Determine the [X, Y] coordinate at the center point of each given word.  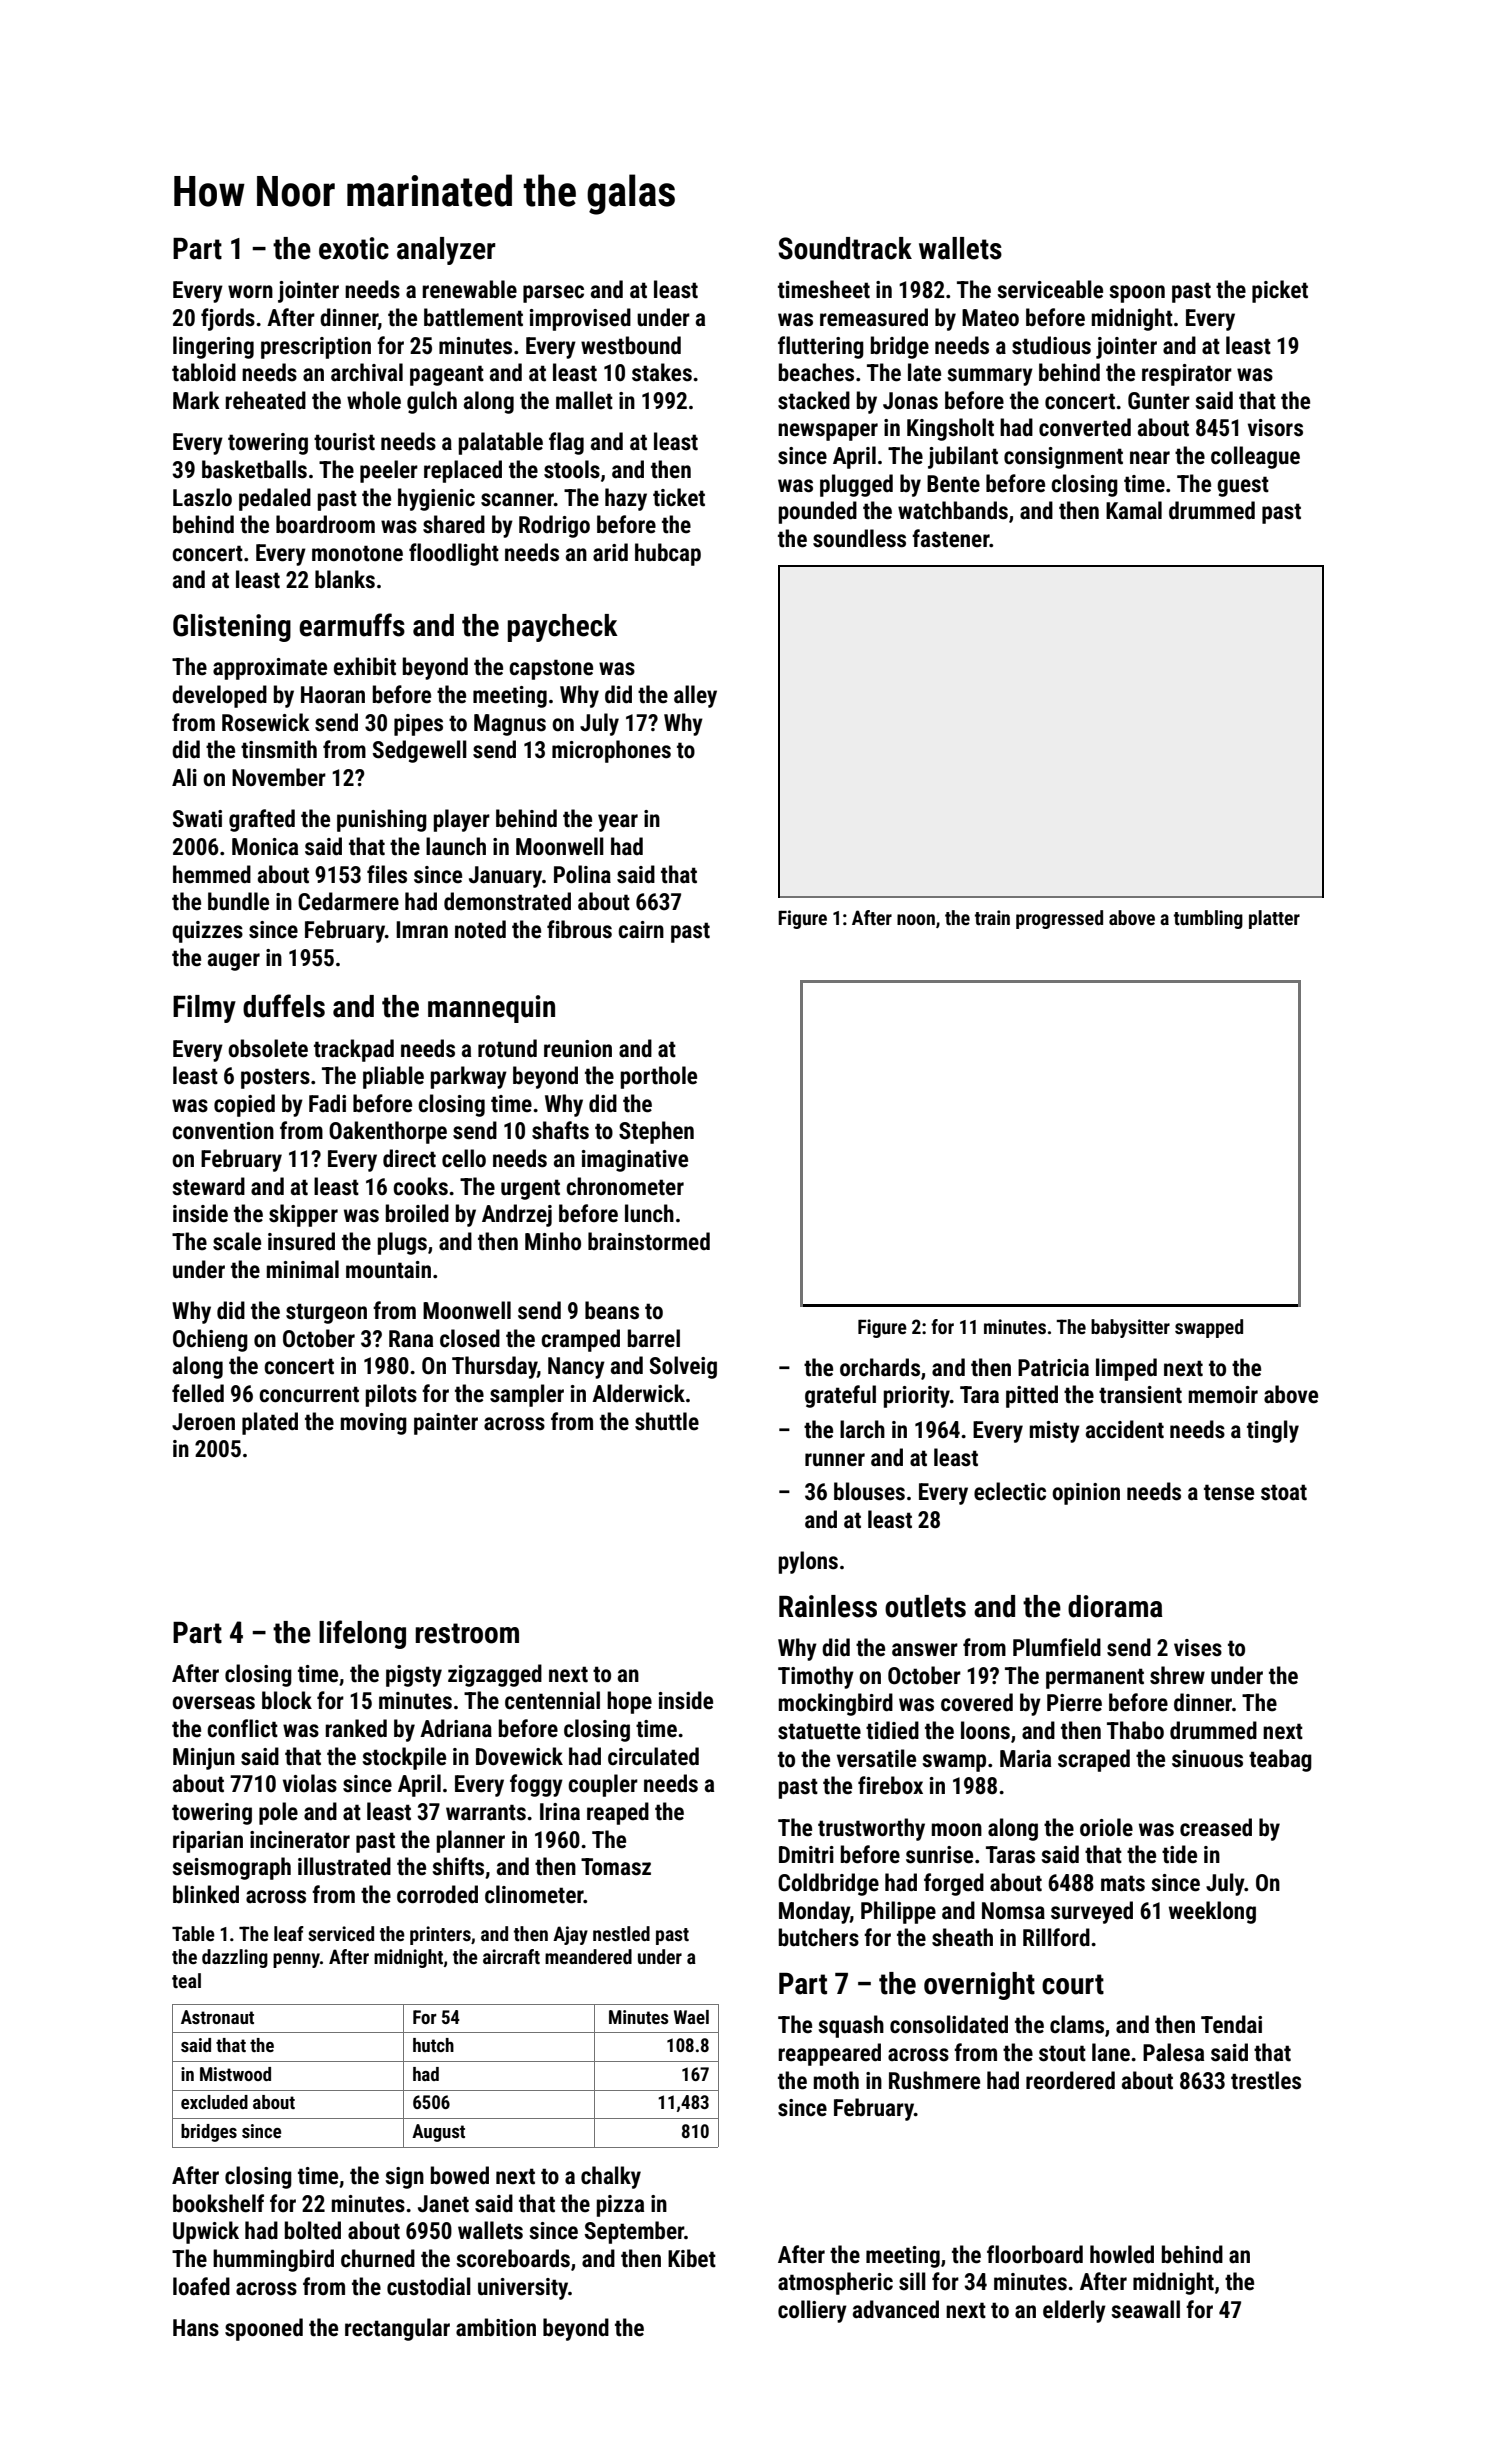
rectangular [397, 2329]
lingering [213, 347]
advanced [896, 2309]
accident [1125, 1429]
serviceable [1050, 289]
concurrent [309, 1394]
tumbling [1208, 919]
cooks [420, 1186]
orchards [880, 1367]
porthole [659, 1077]
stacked [814, 400]
